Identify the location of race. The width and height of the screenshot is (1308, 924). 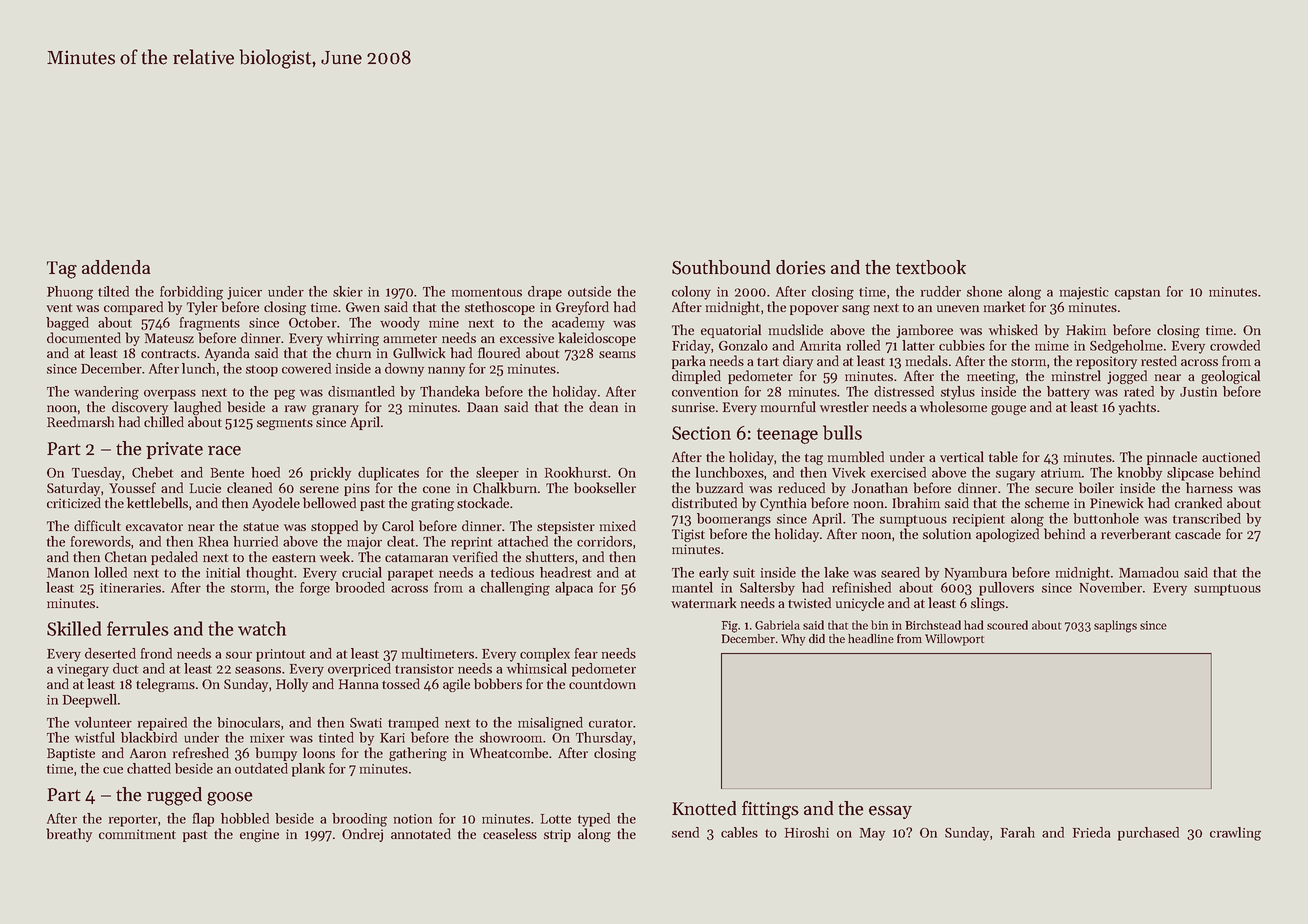
(224, 451).
